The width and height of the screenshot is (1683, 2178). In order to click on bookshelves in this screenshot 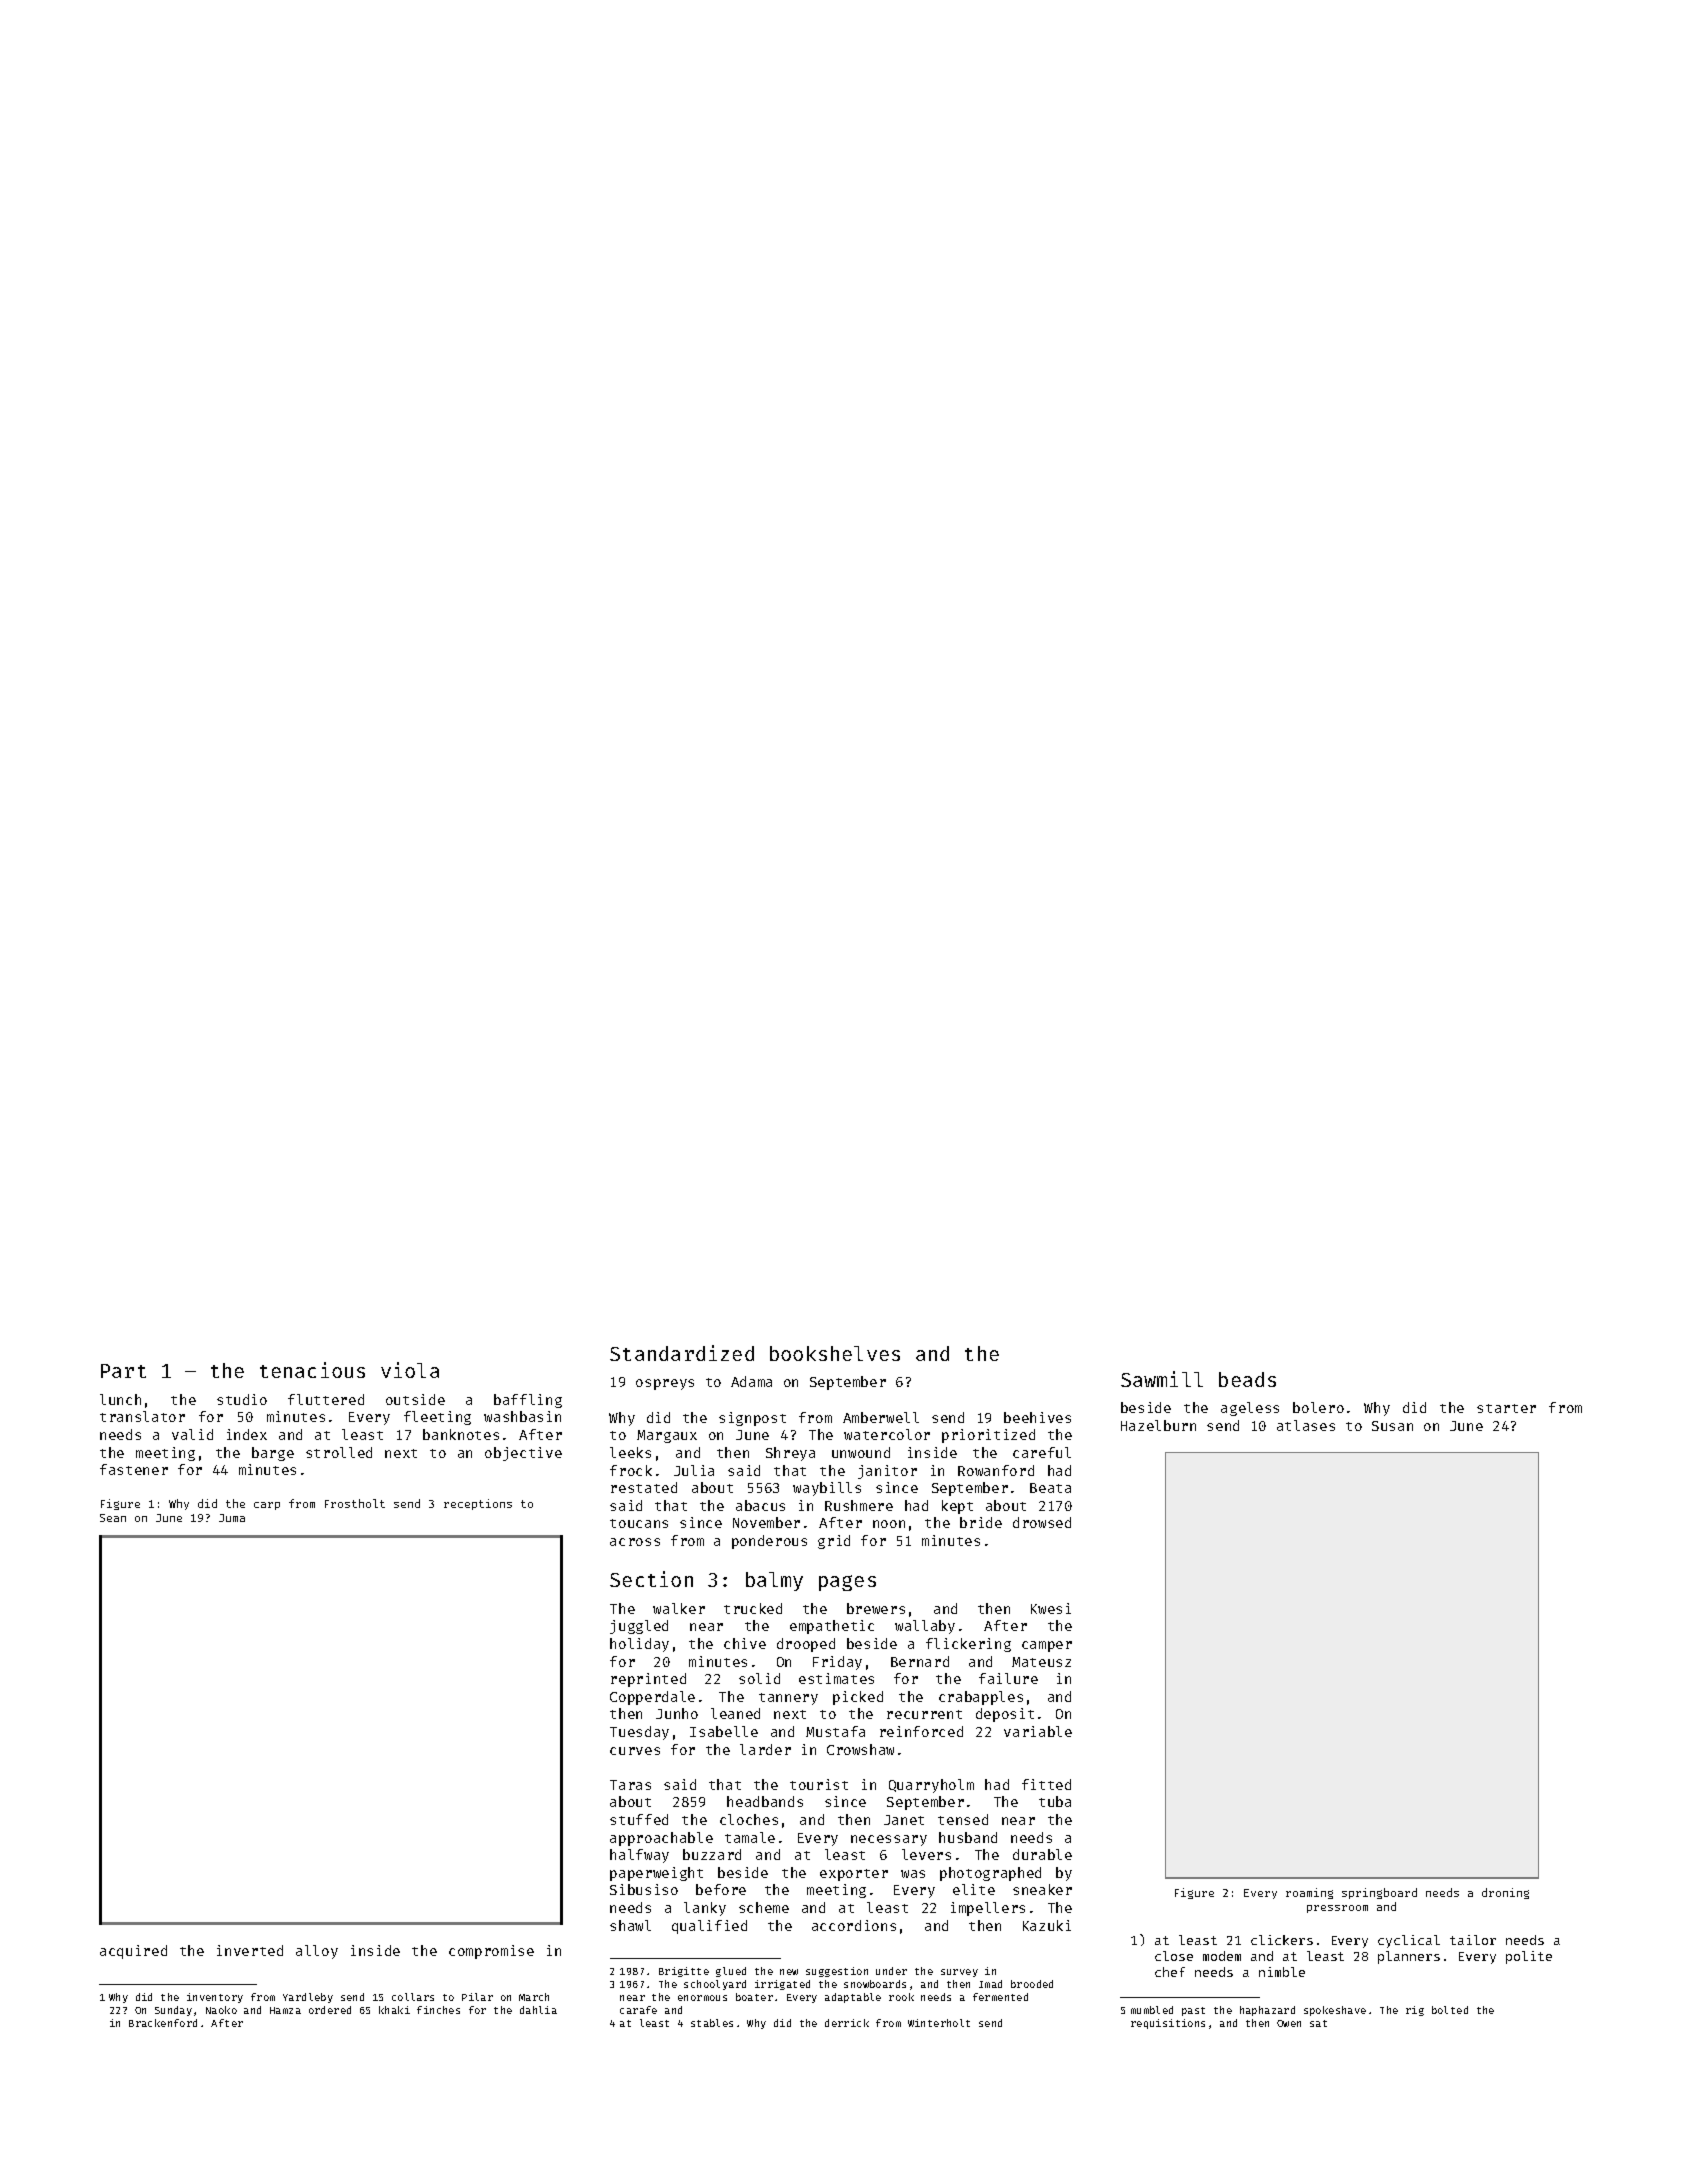, I will do `click(835, 1353)`.
